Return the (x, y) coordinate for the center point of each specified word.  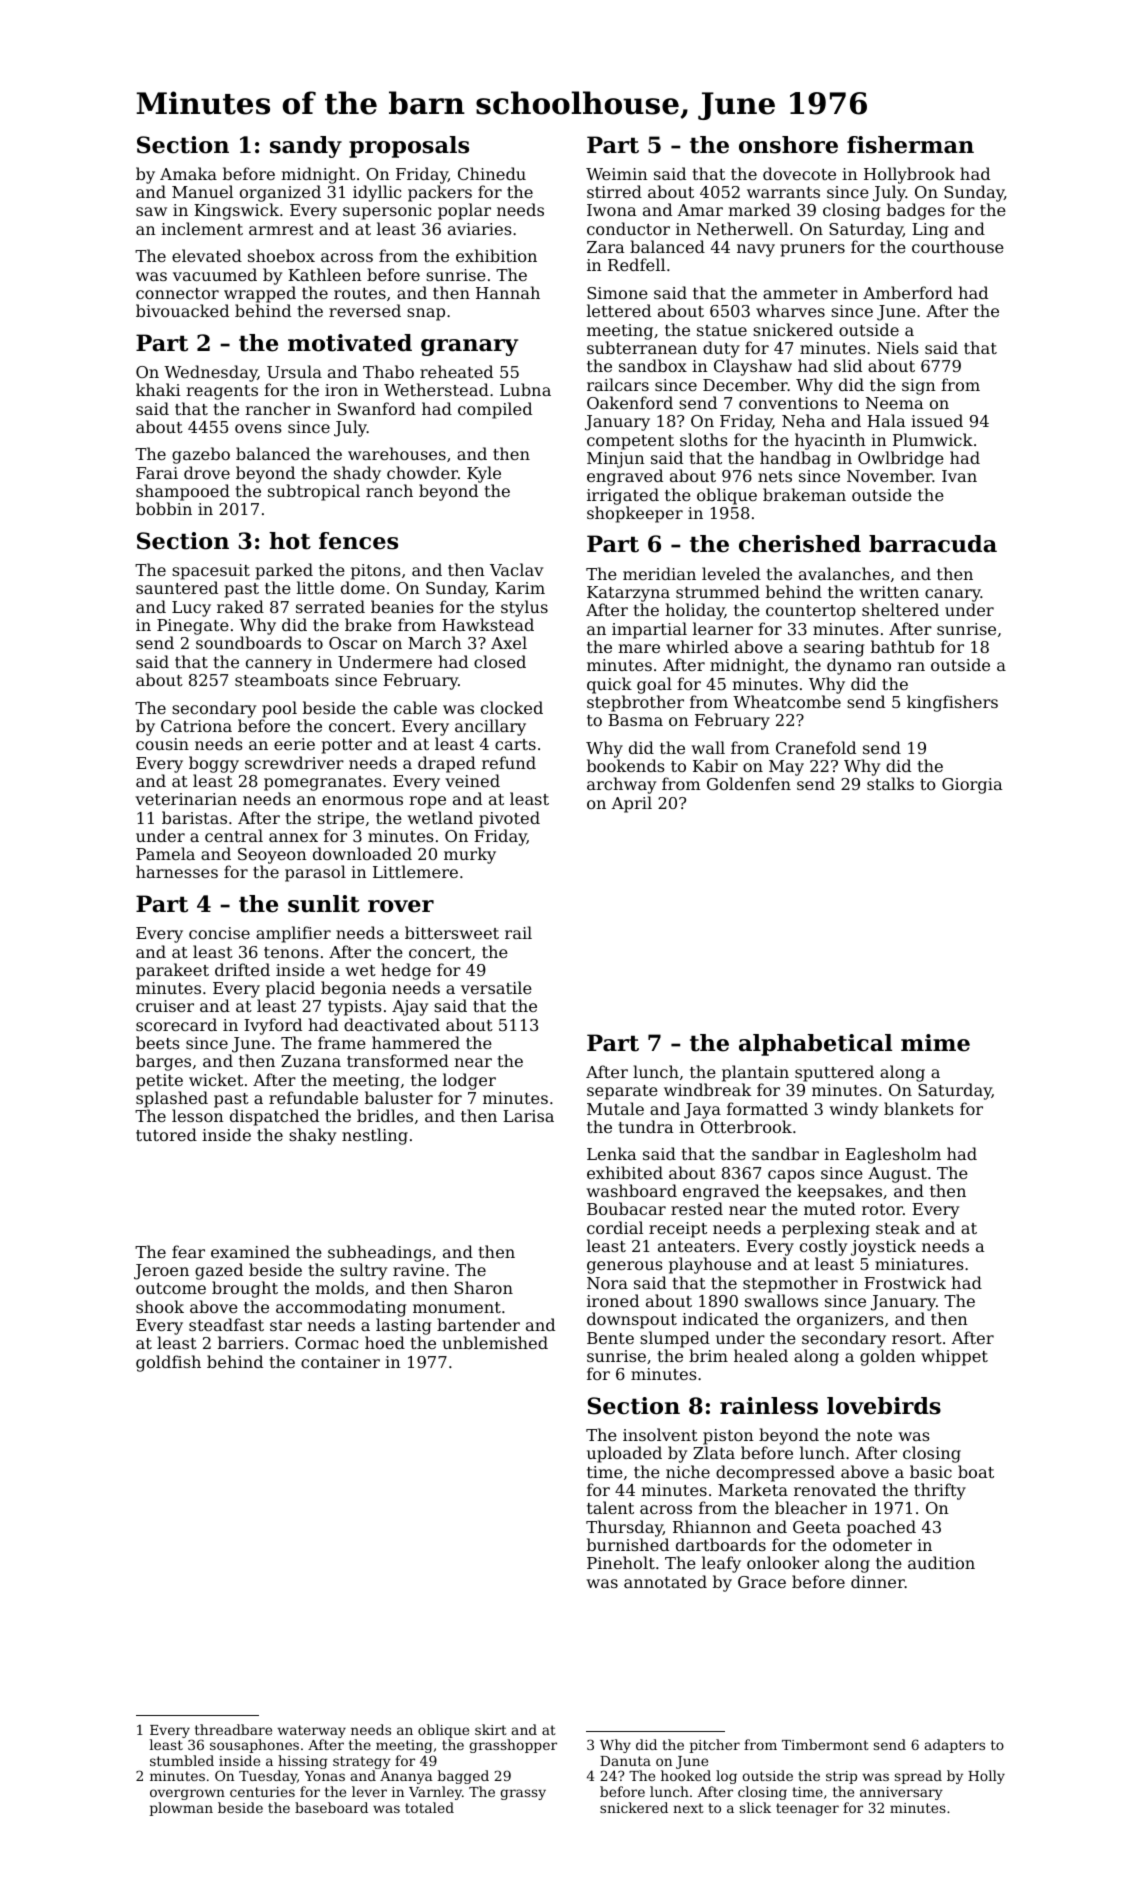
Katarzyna (628, 594)
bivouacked (182, 310)
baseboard (331, 1807)
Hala (886, 420)
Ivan (959, 476)
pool (279, 709)
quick (609, 685)
